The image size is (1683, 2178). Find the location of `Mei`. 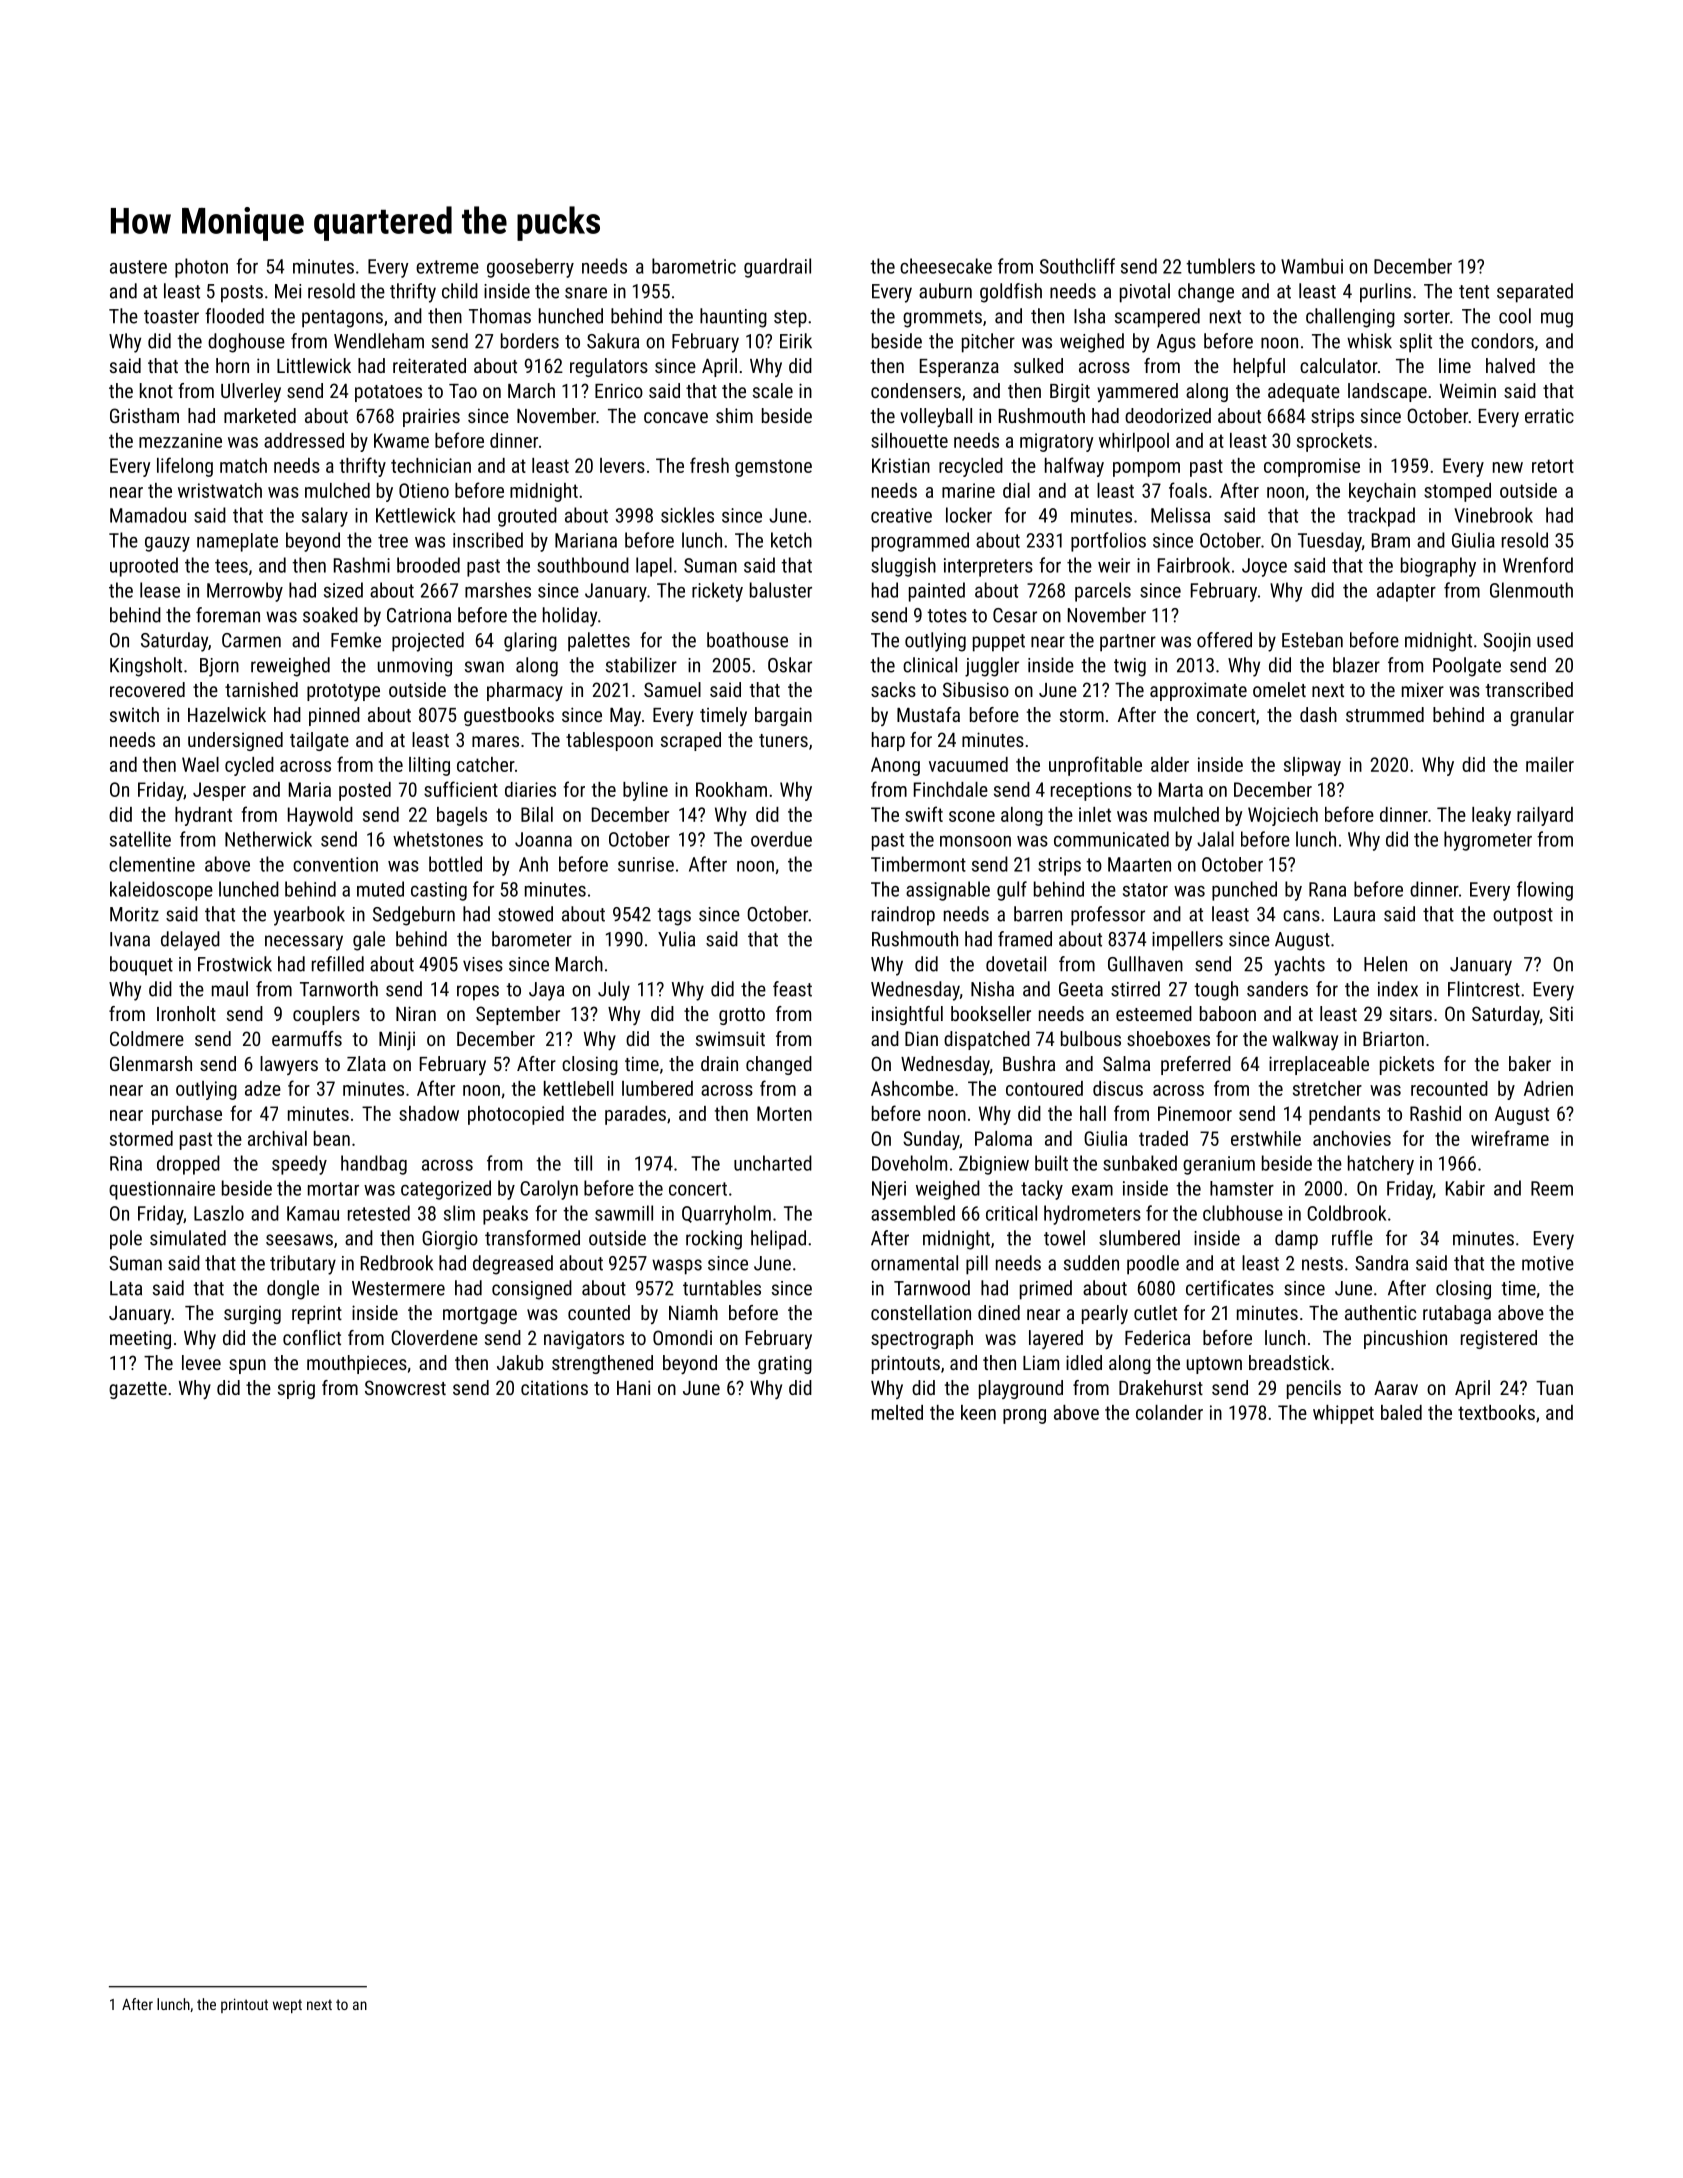

Mei is located at coordinates (288, 291).
